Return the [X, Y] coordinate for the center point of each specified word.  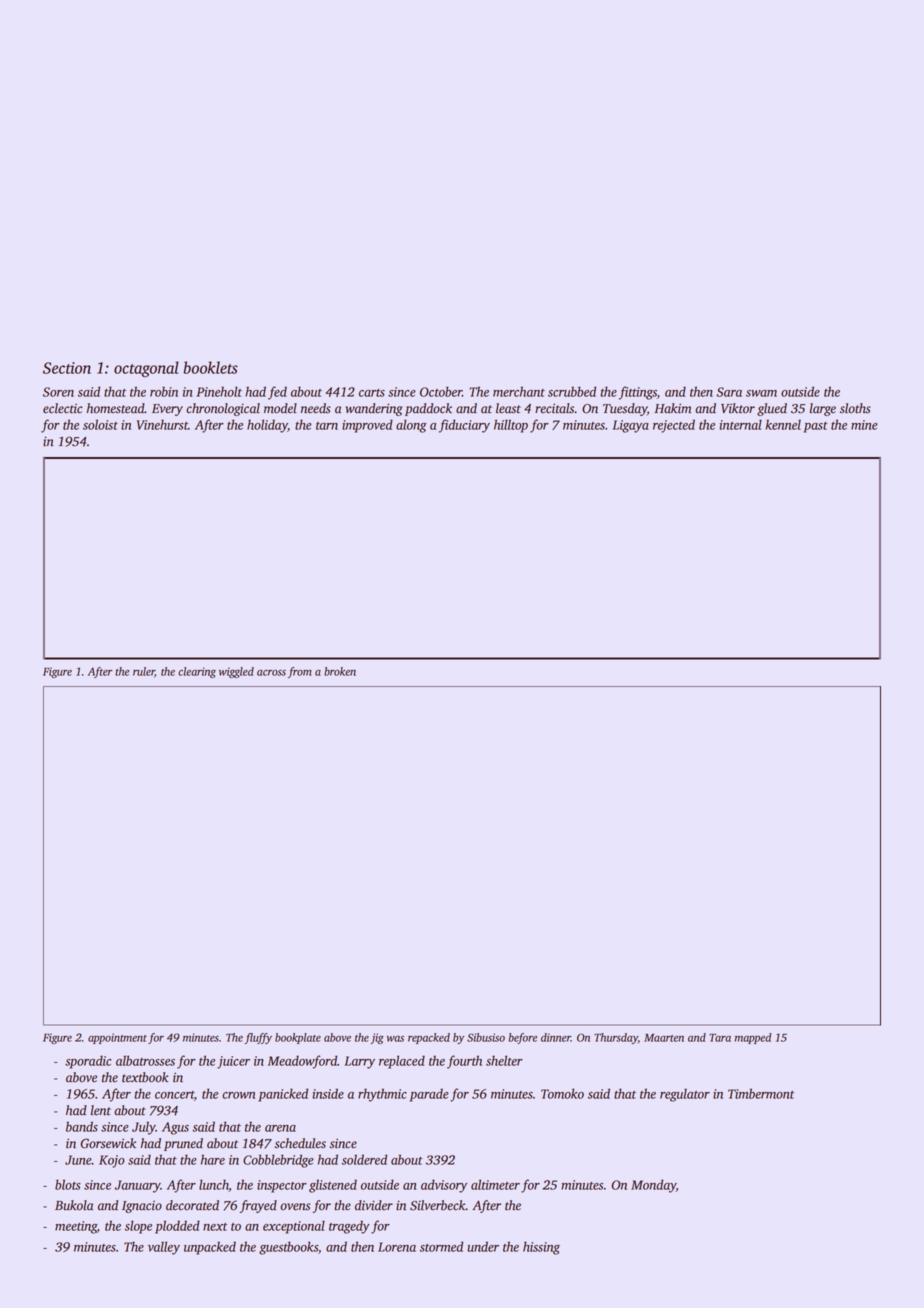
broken [340, 671]
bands [82, 1126]
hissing [541, 1248]
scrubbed [572, 391]
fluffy [258, 1038]
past [816, 427]
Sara [729, 392]
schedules [300, 1143]
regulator [685, 1095]
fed [277, 393]
